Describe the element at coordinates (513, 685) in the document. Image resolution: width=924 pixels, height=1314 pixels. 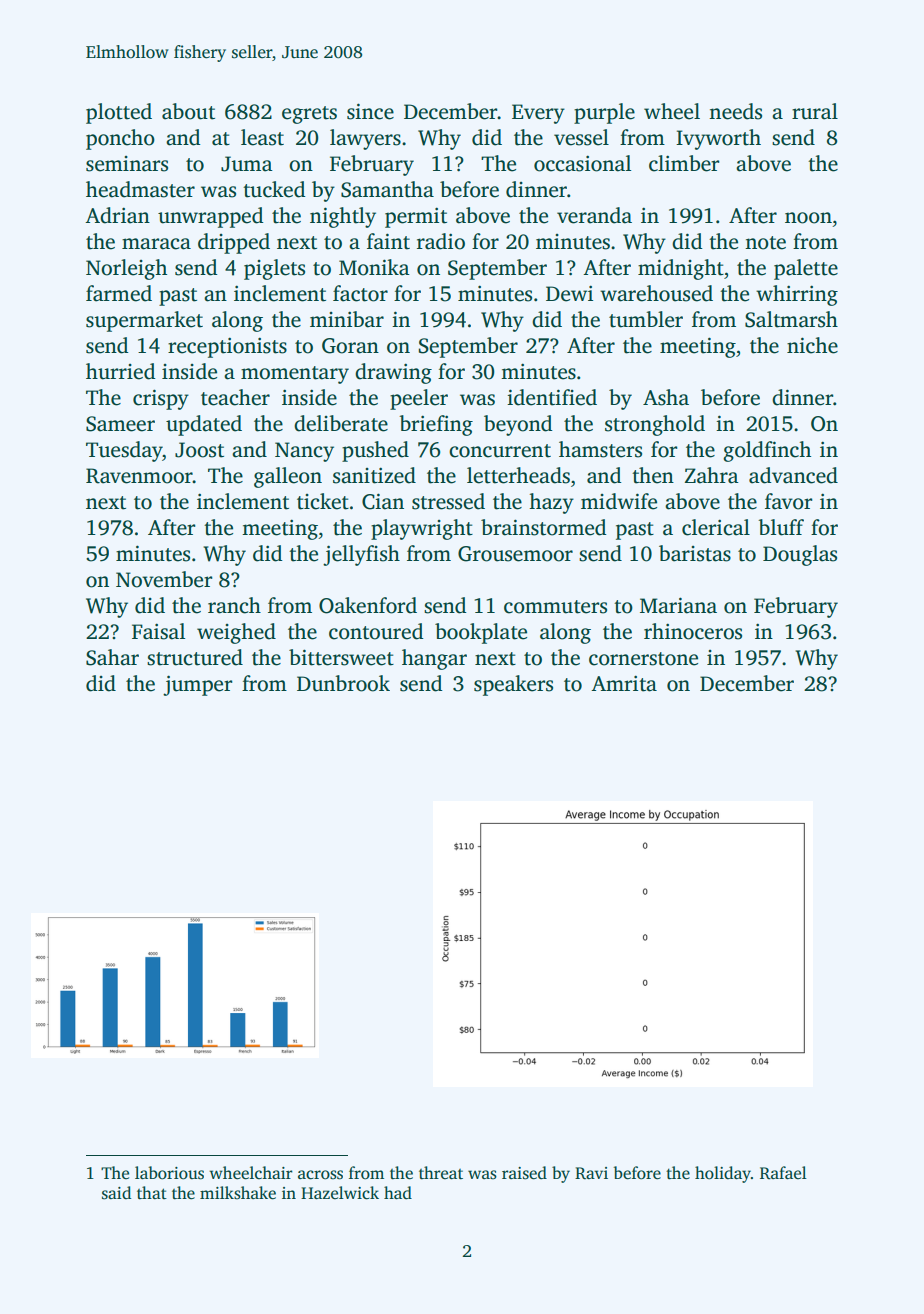
I see `speakers` at that location.
